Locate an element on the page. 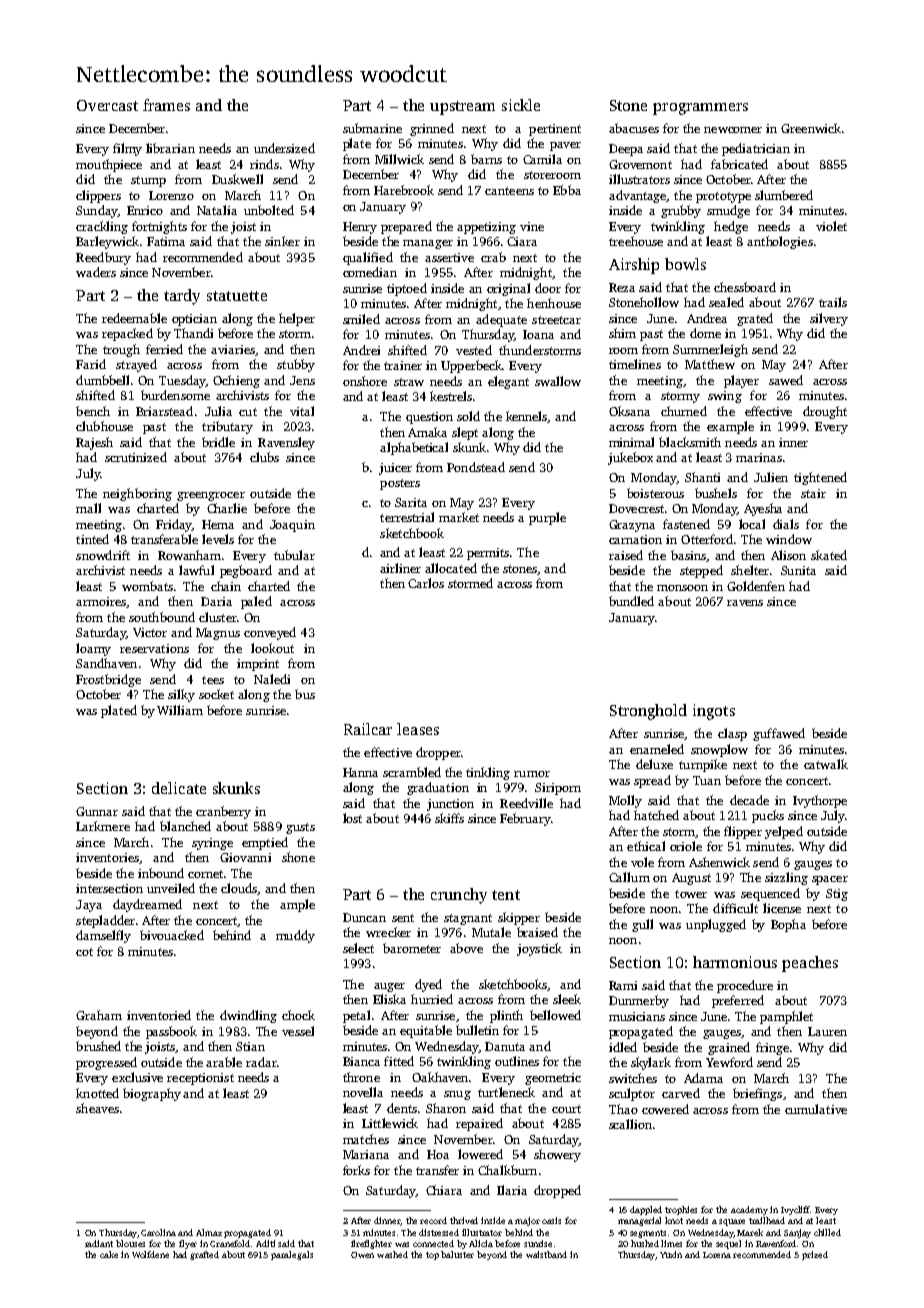 This document has width=924, height=1308. top is located at coordinates (432, 1256).
